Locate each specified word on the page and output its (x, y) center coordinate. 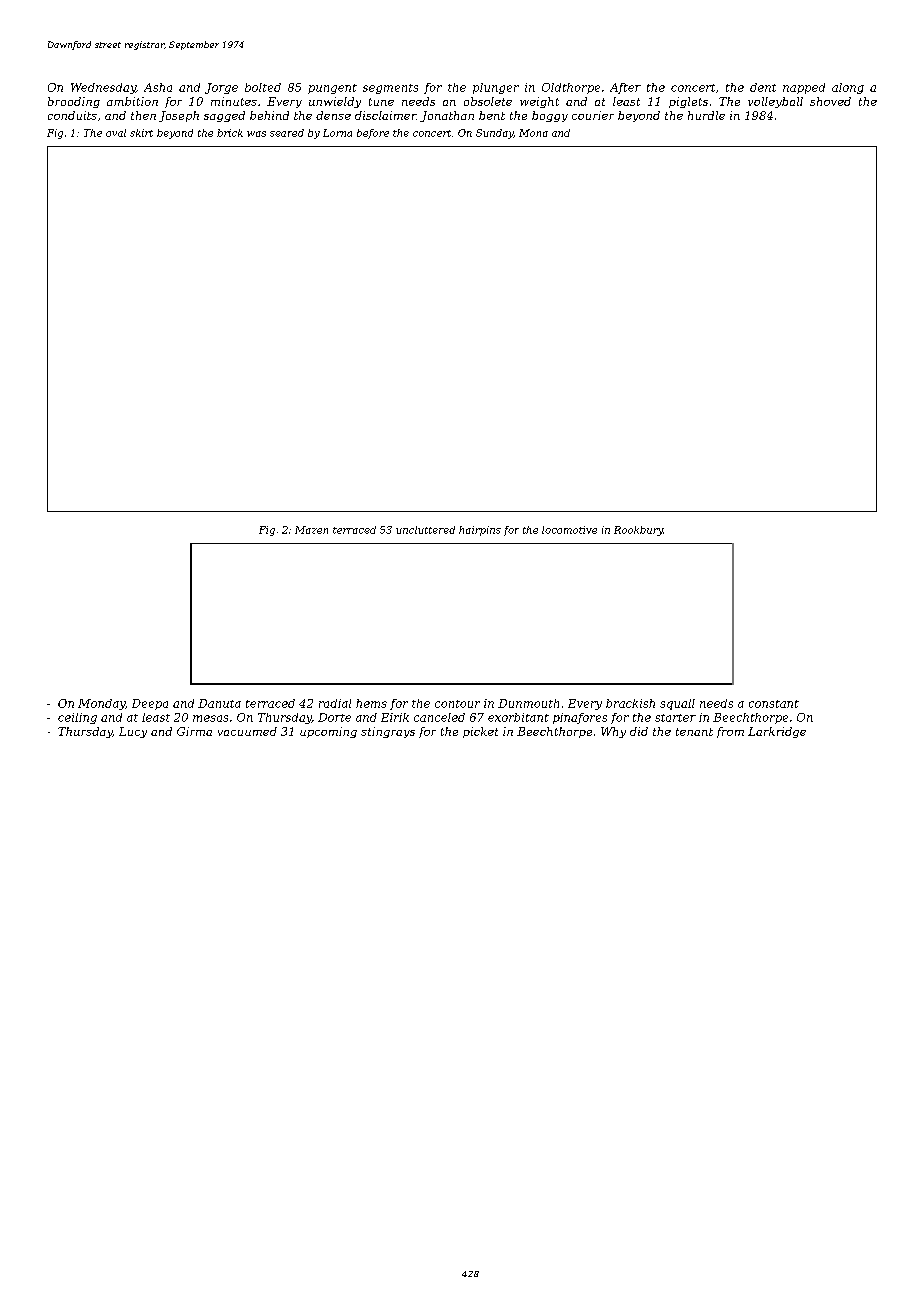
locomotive (569, 530)
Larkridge (777, 732)
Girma (194, 731)
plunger (496, 88)
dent (763, 87)
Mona (533, 133)
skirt (141, 133)
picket (480, 732)
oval (116, 133)
